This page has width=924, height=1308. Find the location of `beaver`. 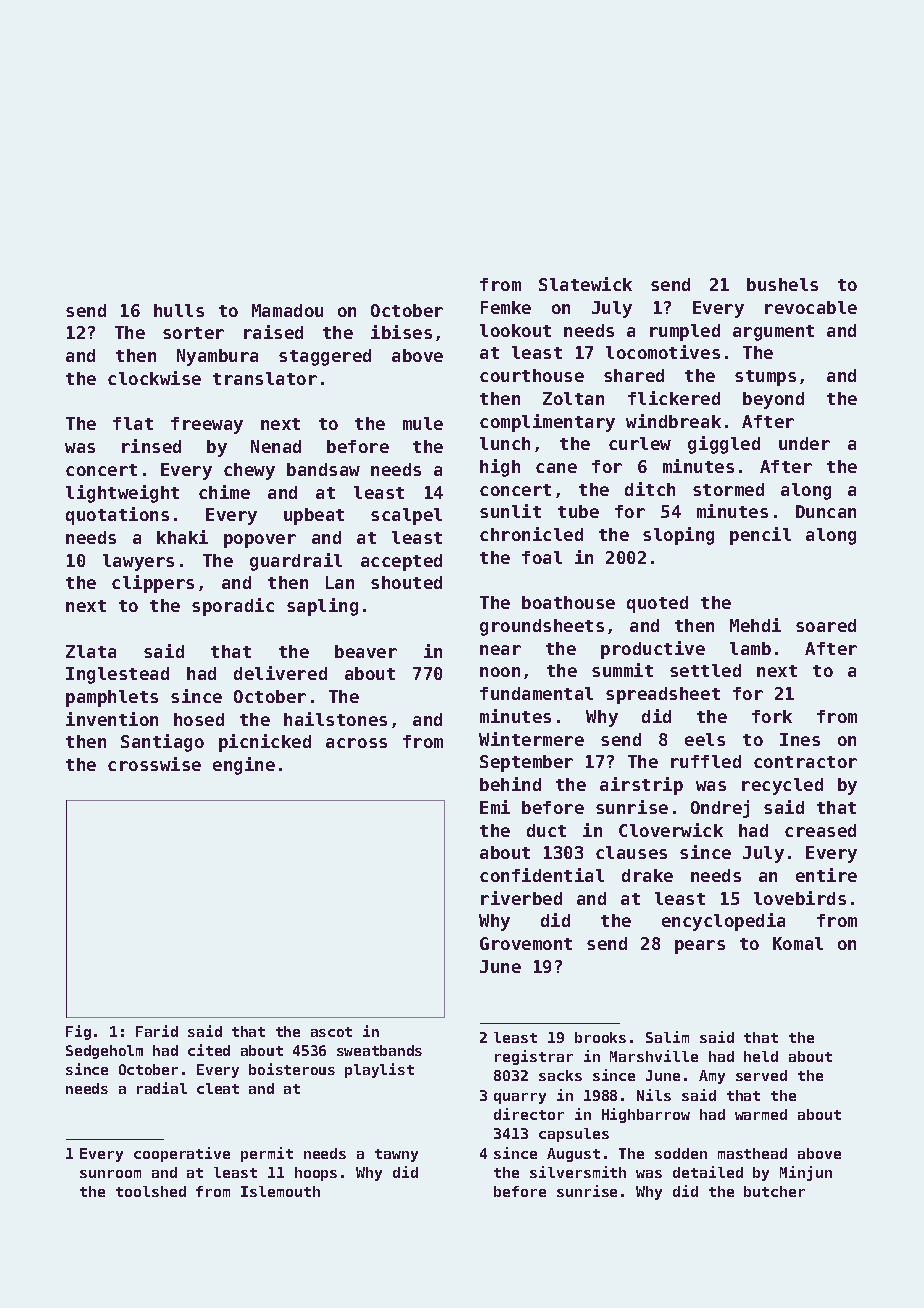

beaver is located at coordinates (366, 651).
